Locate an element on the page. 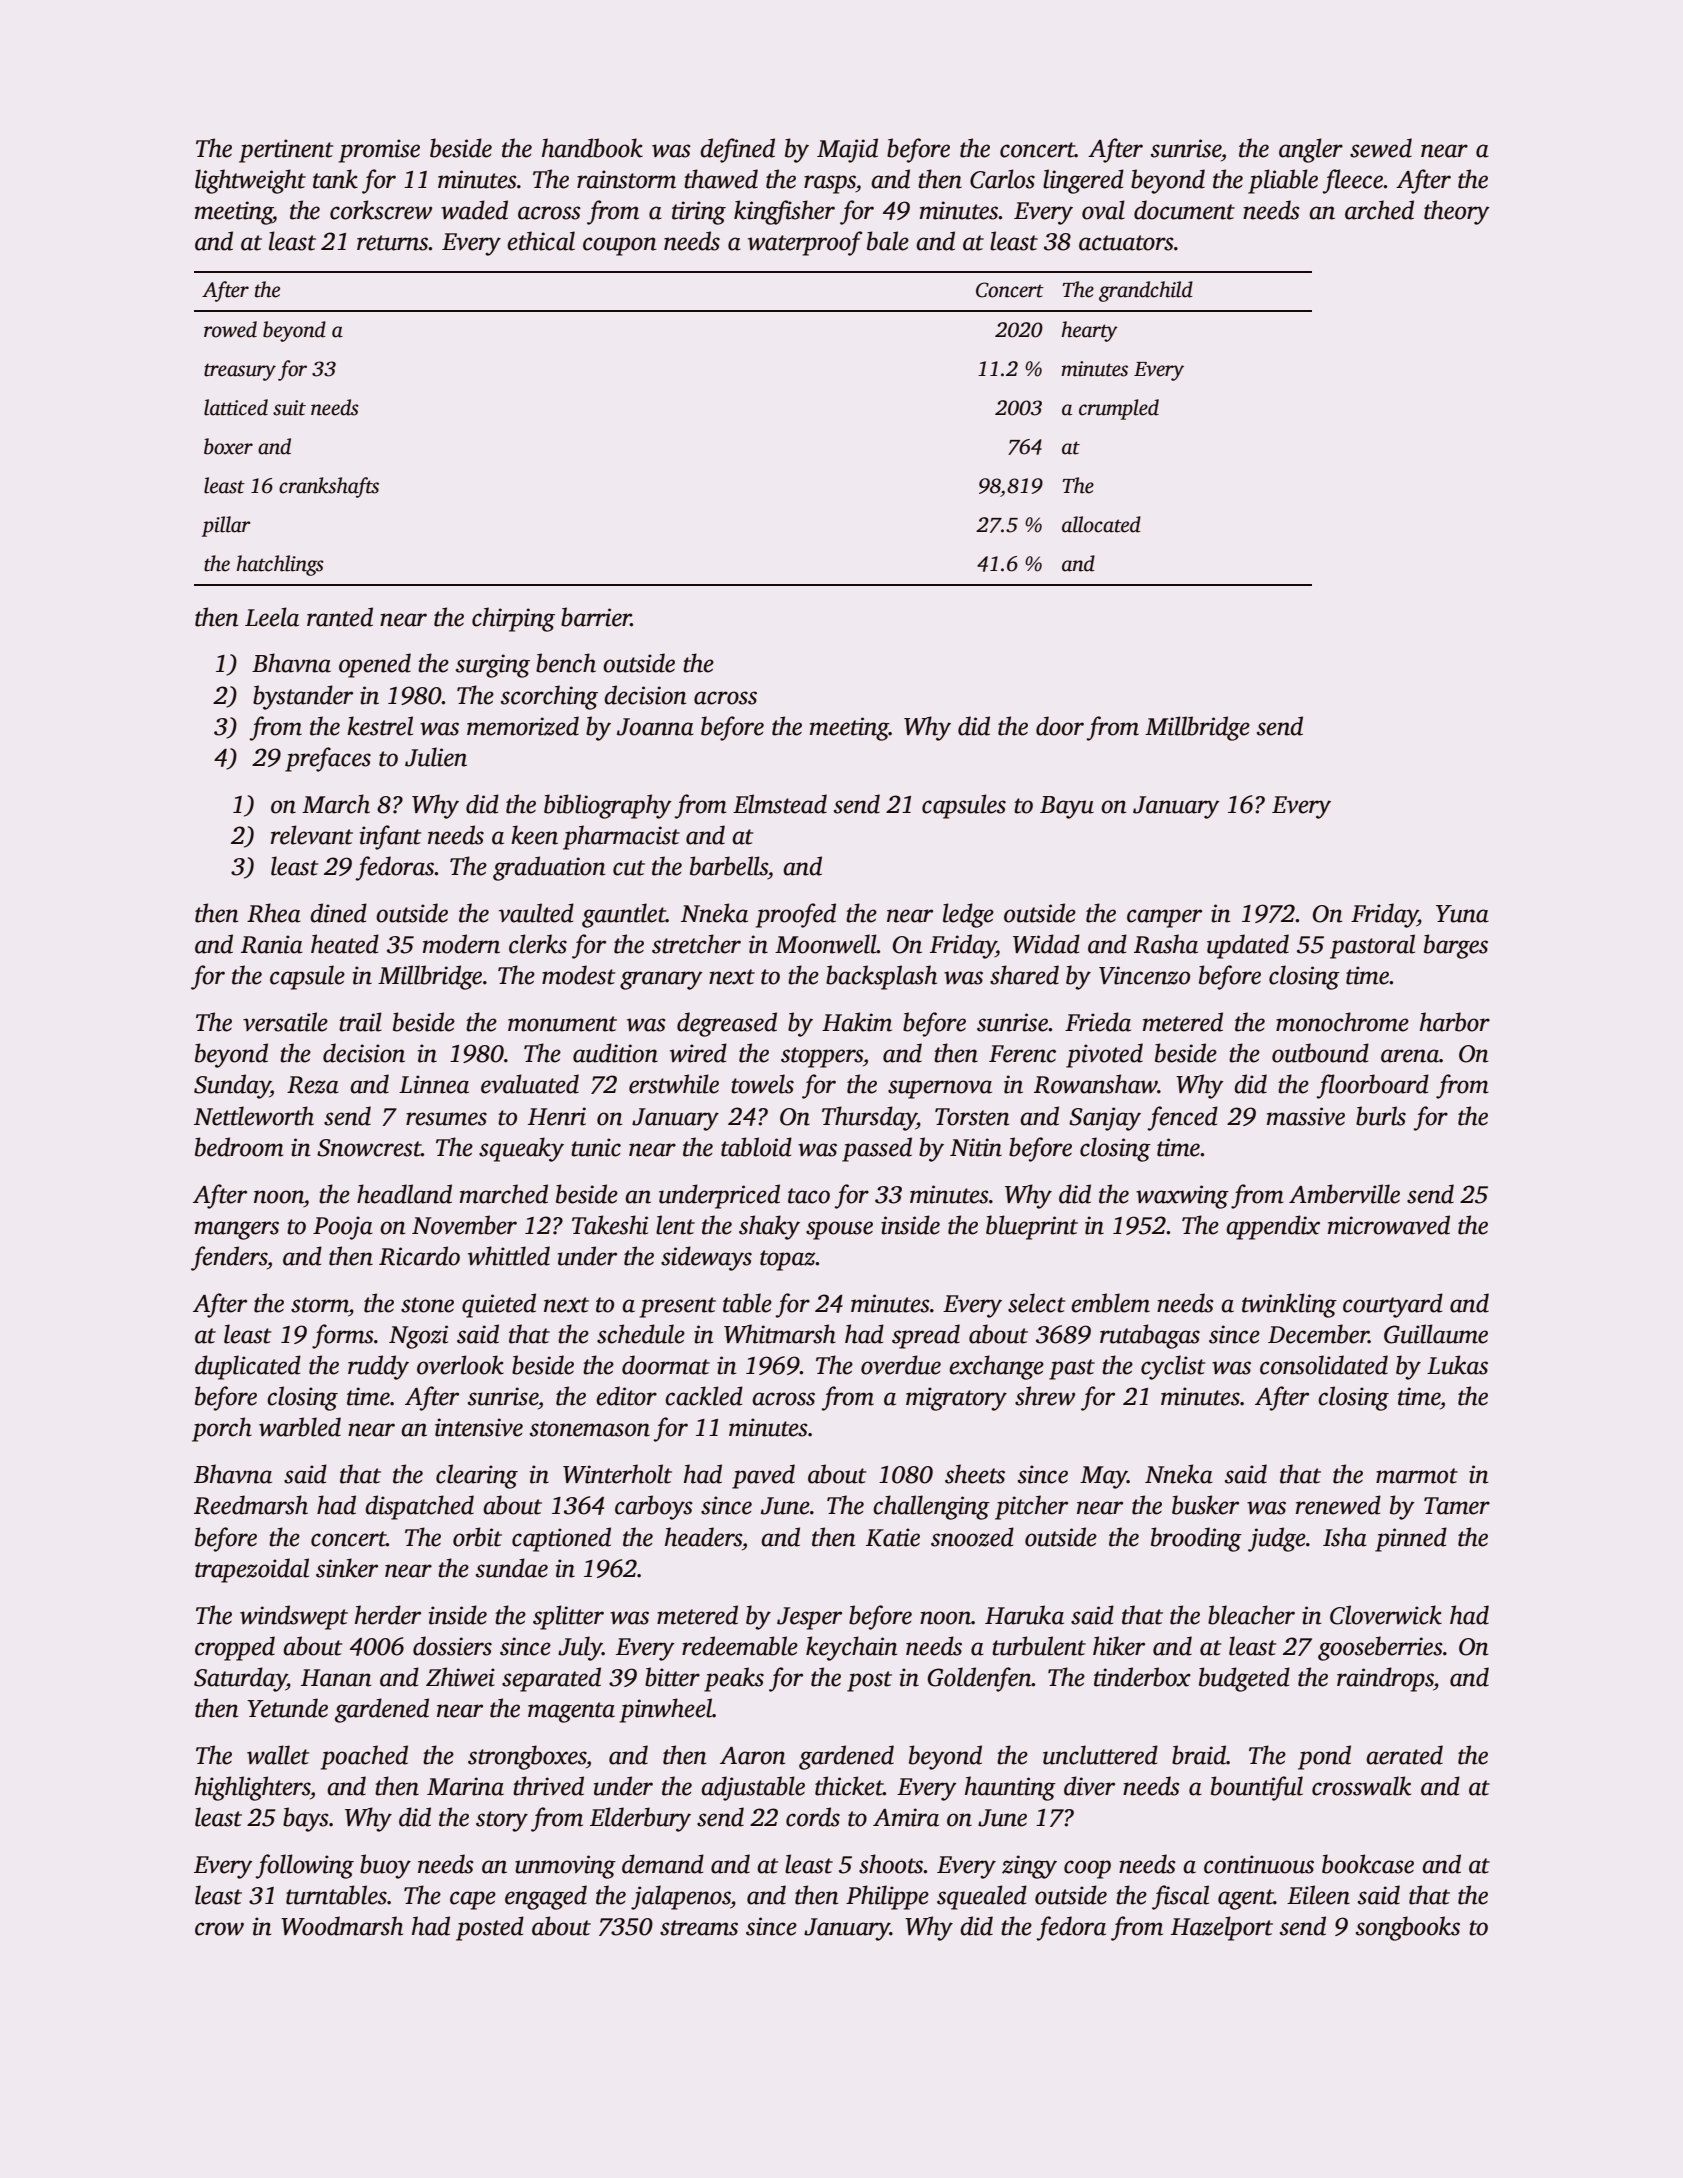 This image has height=2178, width=1683. judge is located at coordinates (1277, 1539).
